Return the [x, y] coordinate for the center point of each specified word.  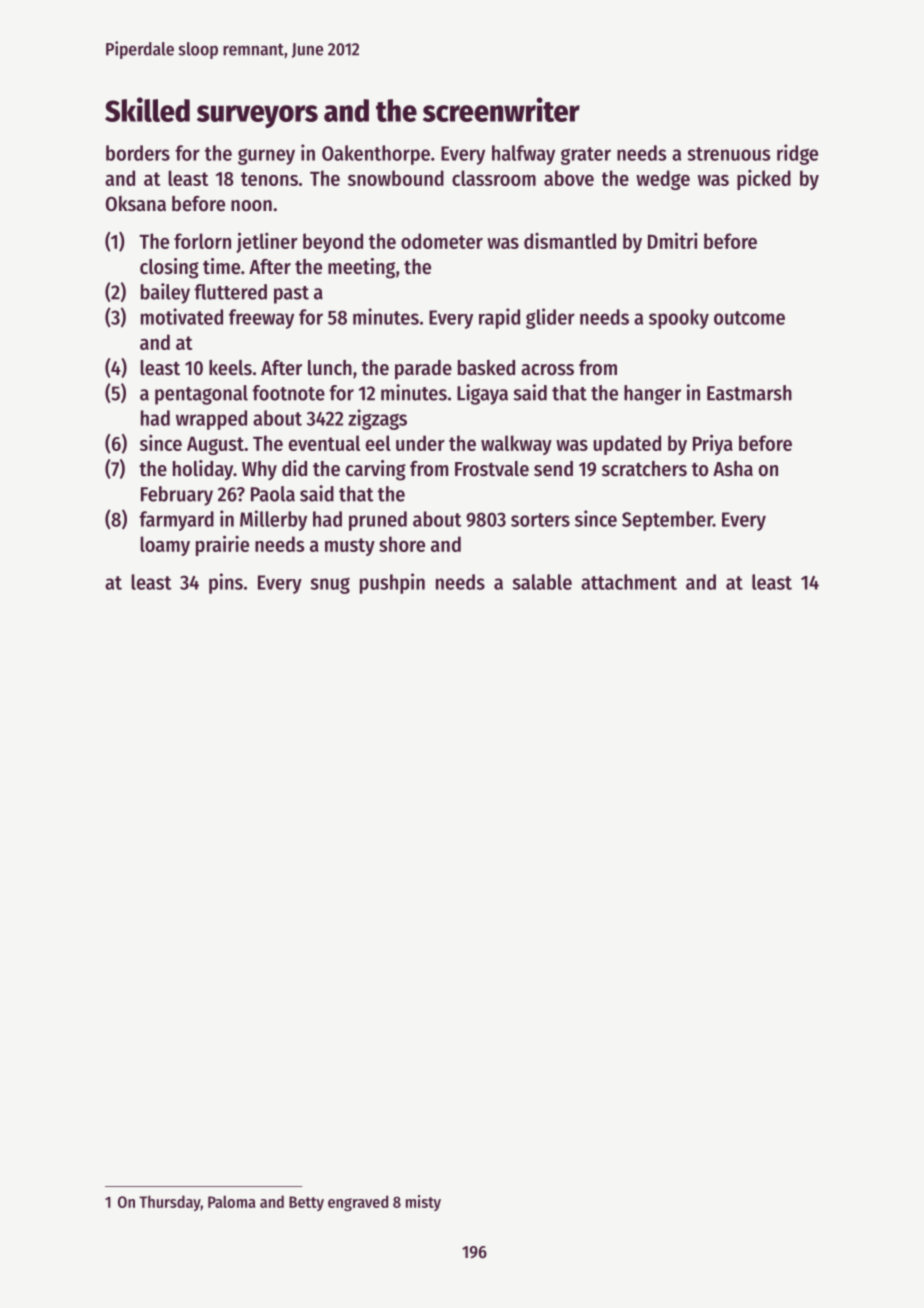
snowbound [396, 178]
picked [764, 180]
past [291, 295]
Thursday [170, 1203]
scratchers [644, 469]
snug [330, 585]
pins [226, 583]
